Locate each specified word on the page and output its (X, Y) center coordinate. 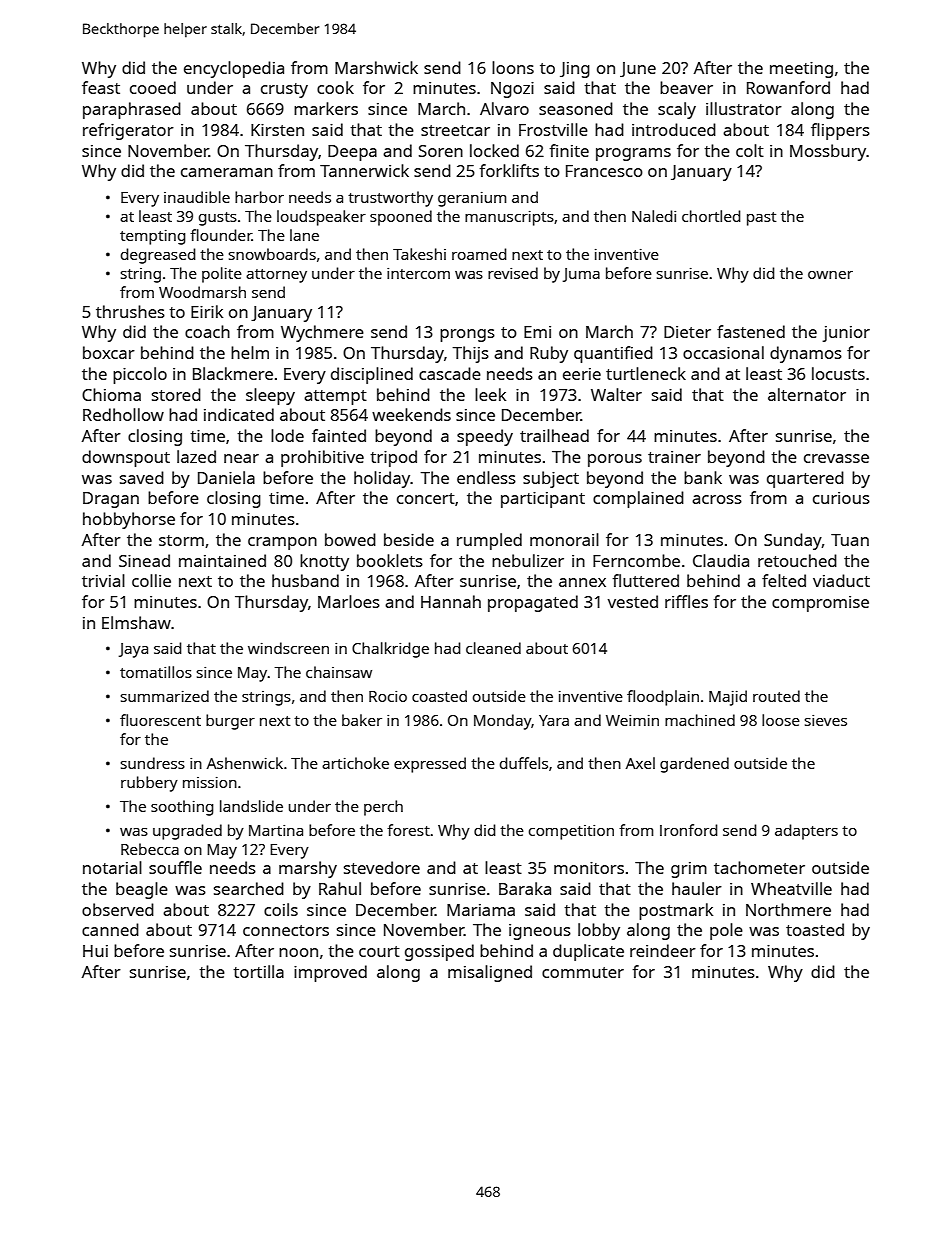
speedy (485, 437)
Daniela (226, 477)
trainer (674, 457)
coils (281, 909)
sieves (825, 720)
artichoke (355, 763)
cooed (153, 87)
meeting (801, 70)
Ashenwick (245, 763)
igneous (540, 932)
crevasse (836, 458)
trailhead (554, 435)
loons (513, 67)
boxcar (109, 352)
